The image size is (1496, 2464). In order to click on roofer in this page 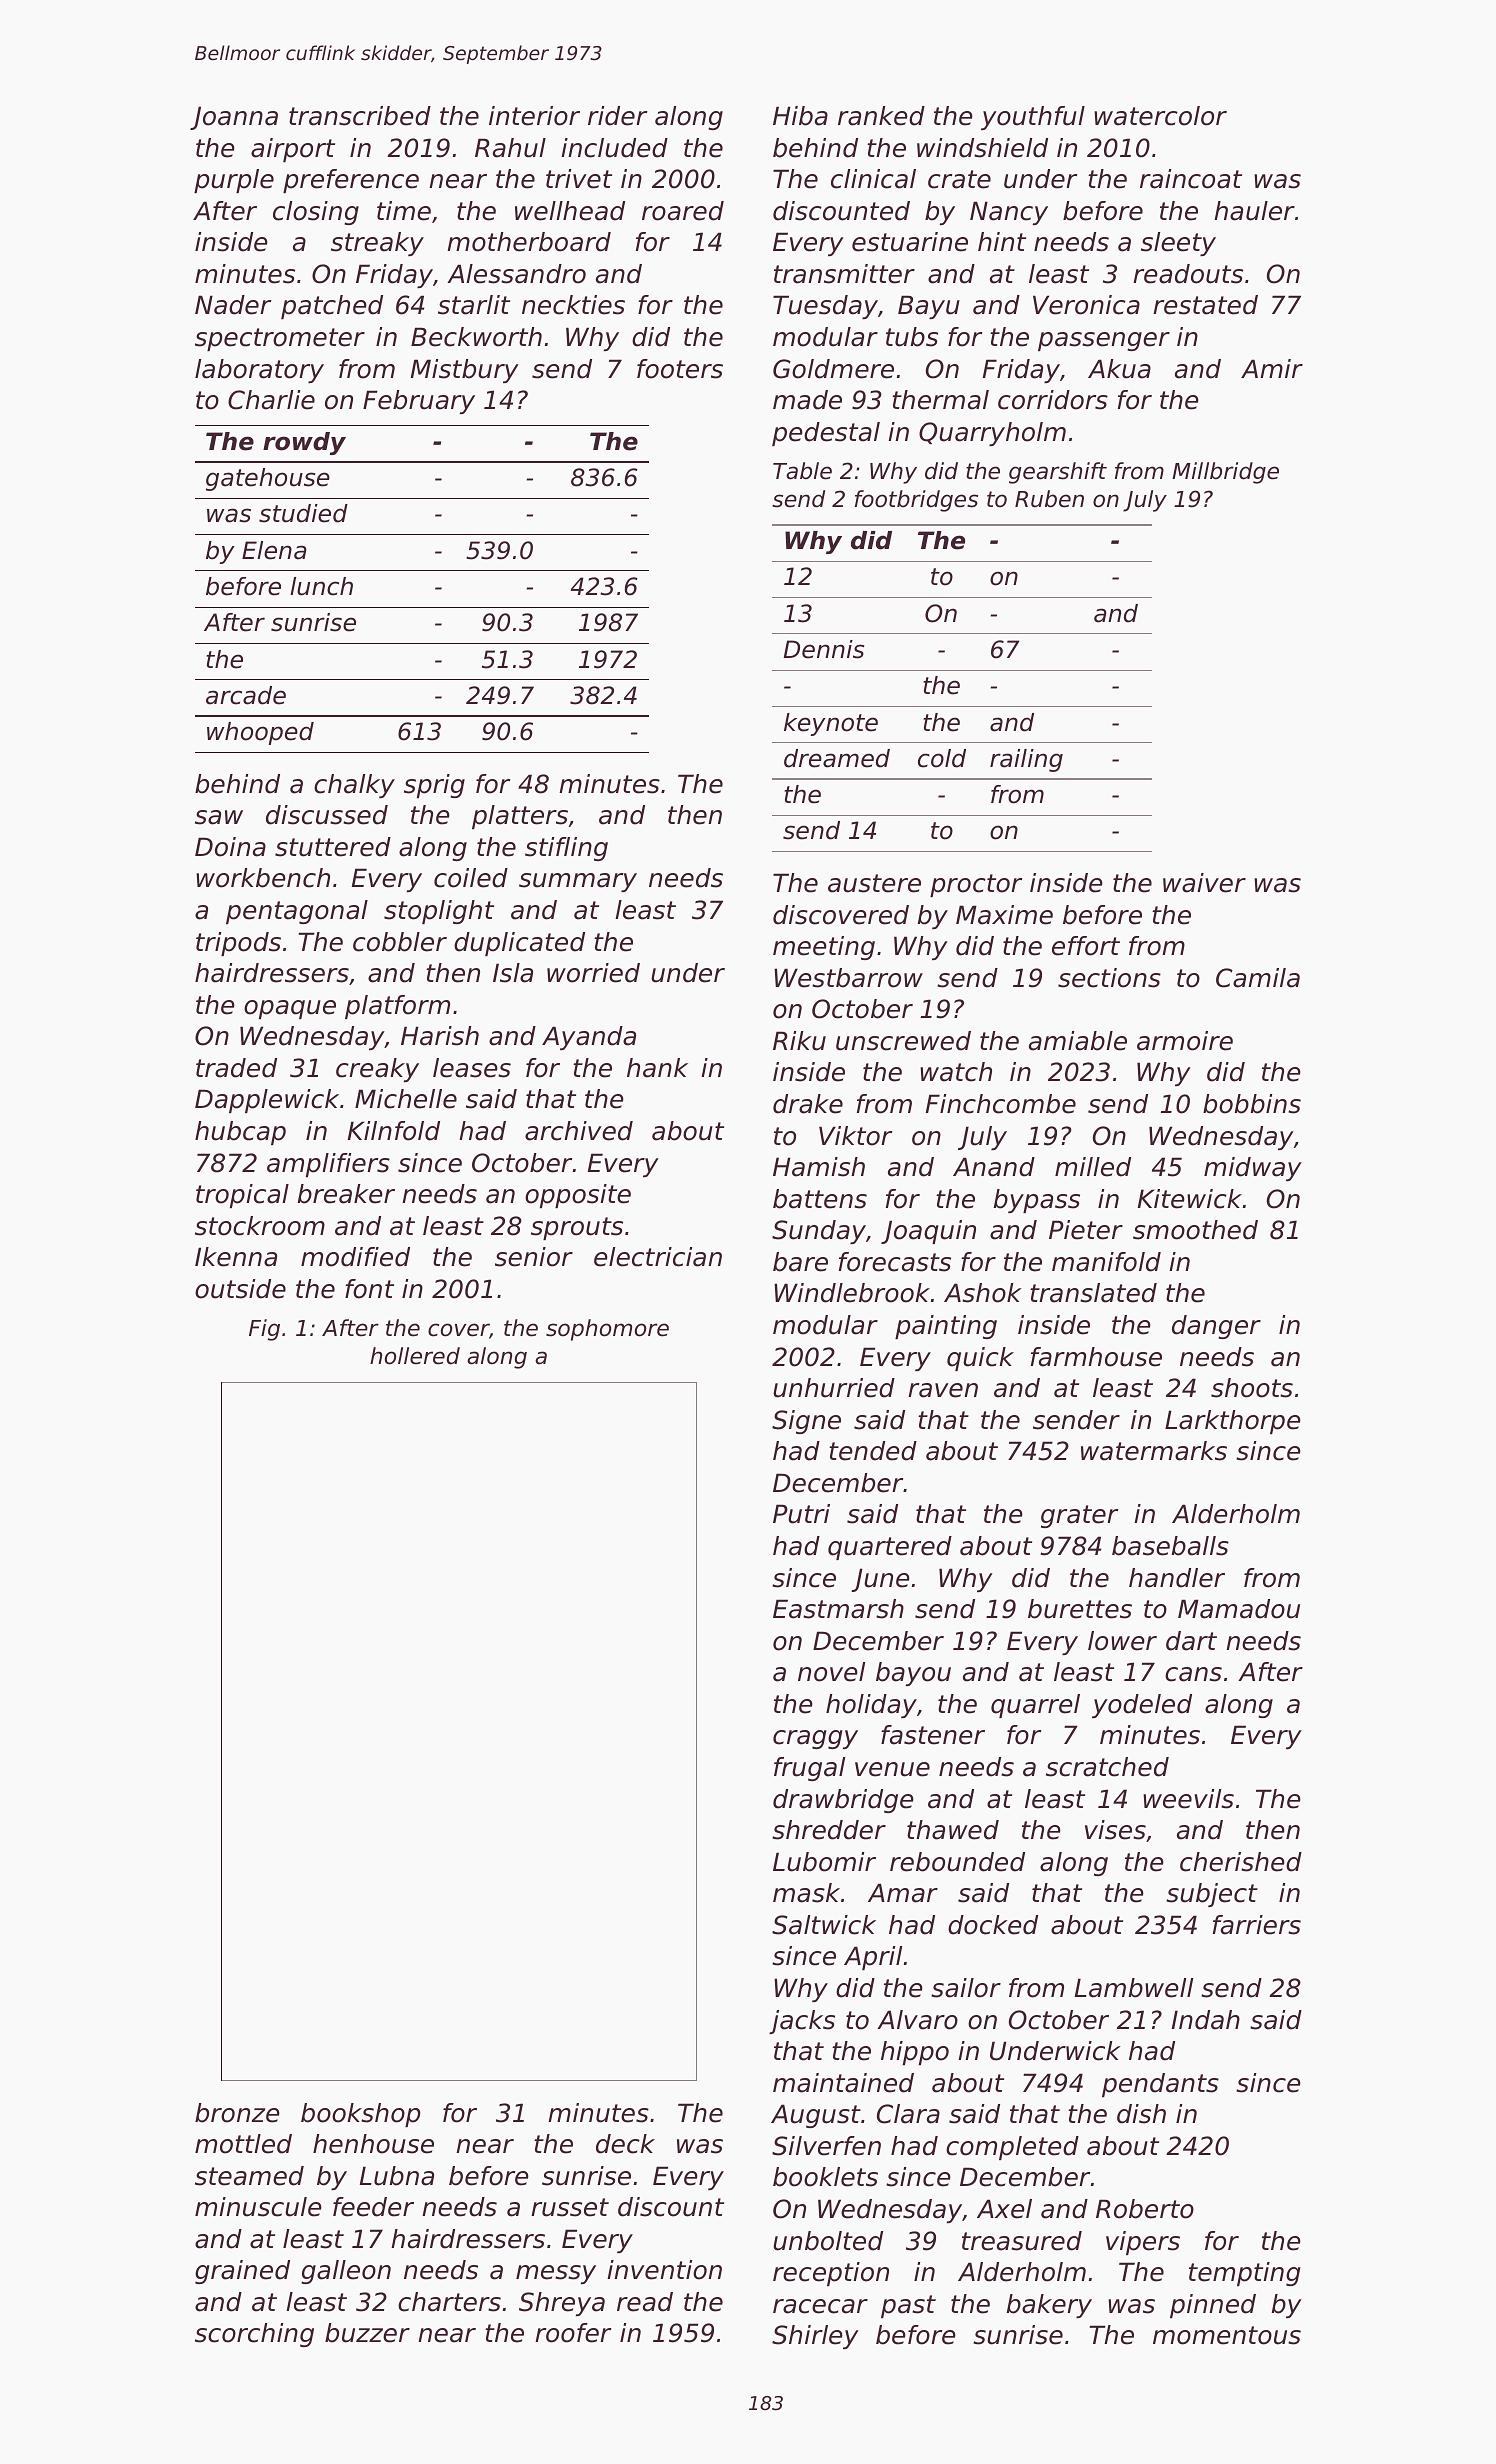, I will do `click(573, 2333)`.
